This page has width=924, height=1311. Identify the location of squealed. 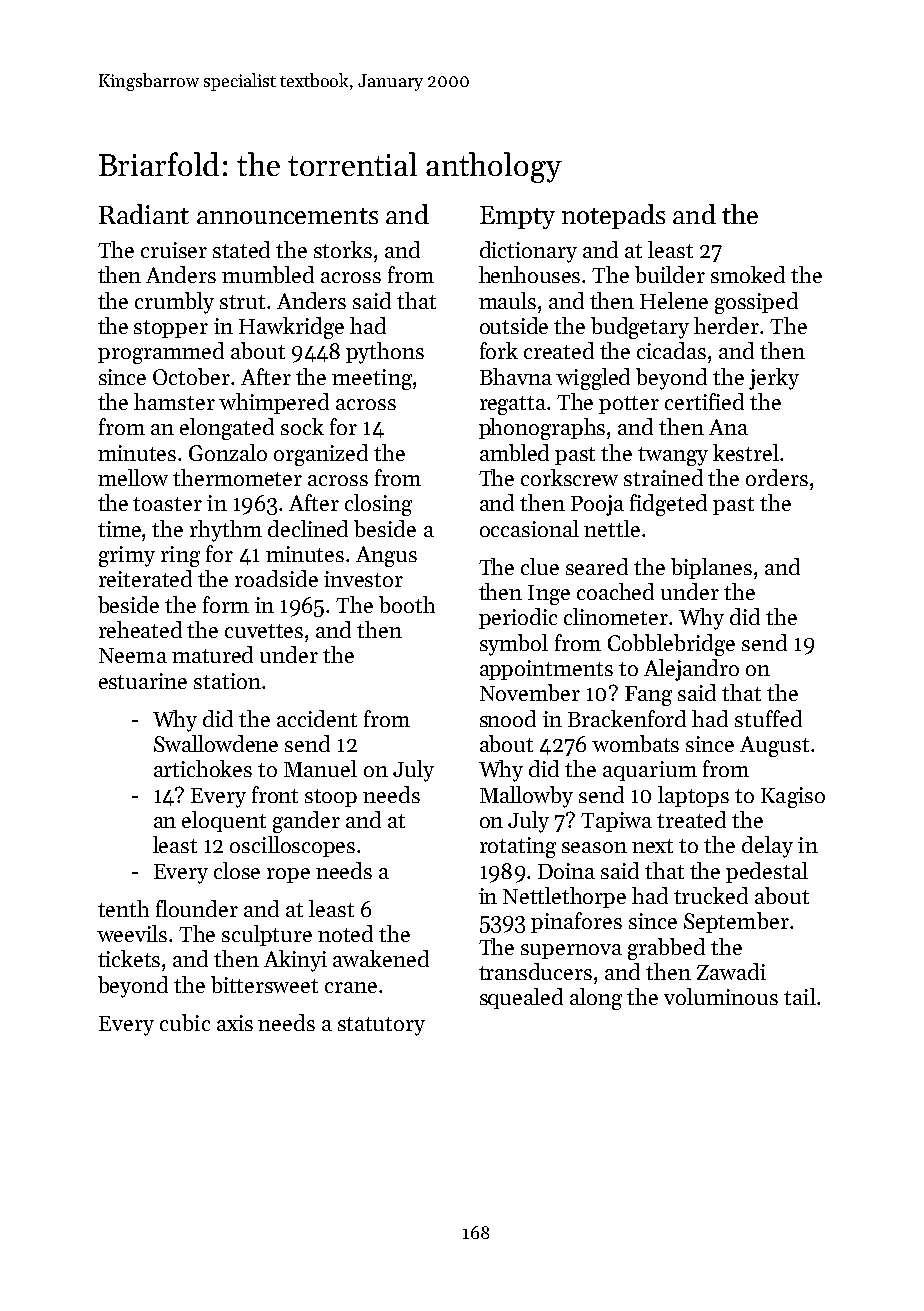
(521, 998).
